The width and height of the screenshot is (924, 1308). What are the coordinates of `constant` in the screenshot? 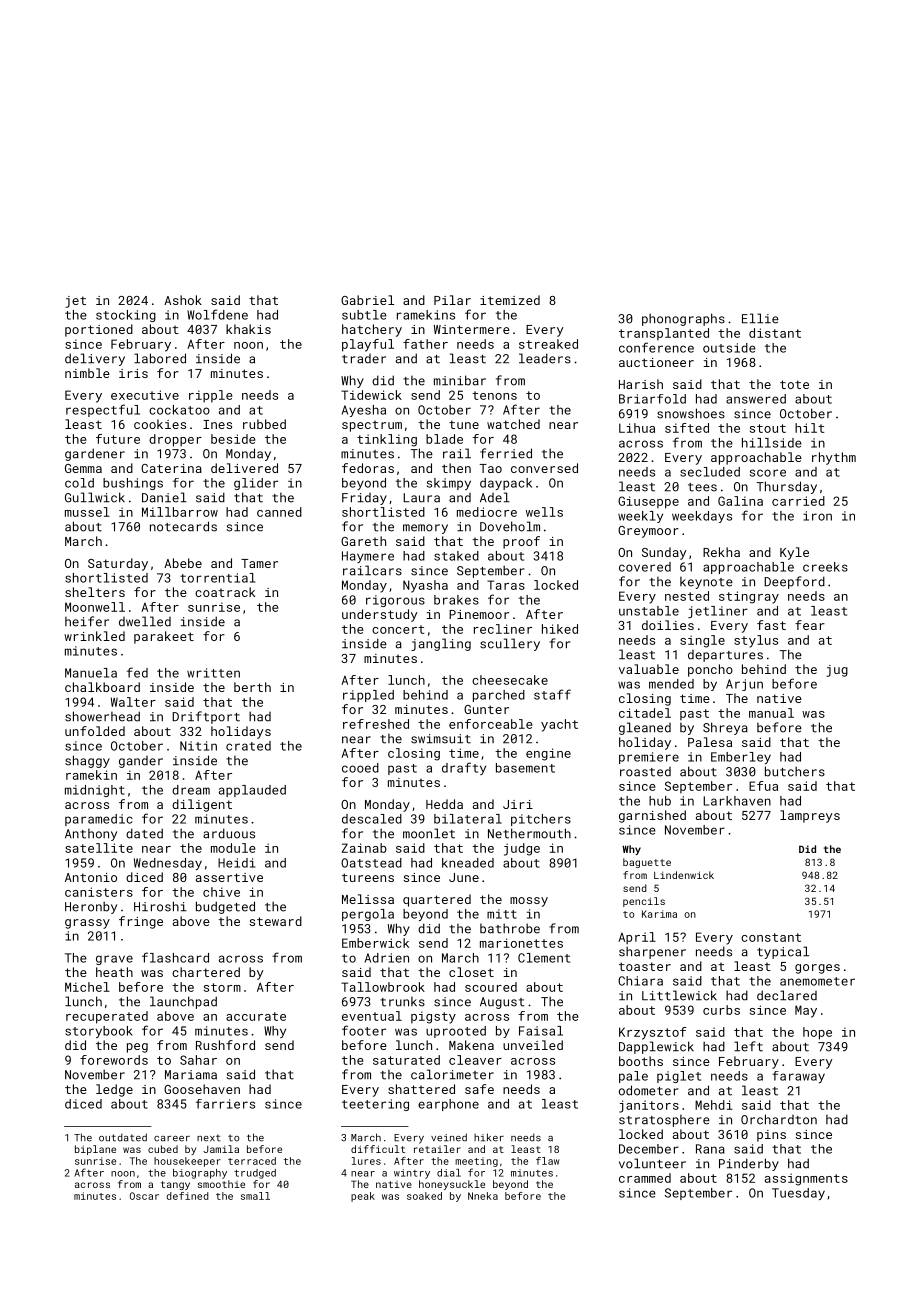 It's located at (771, 937).
